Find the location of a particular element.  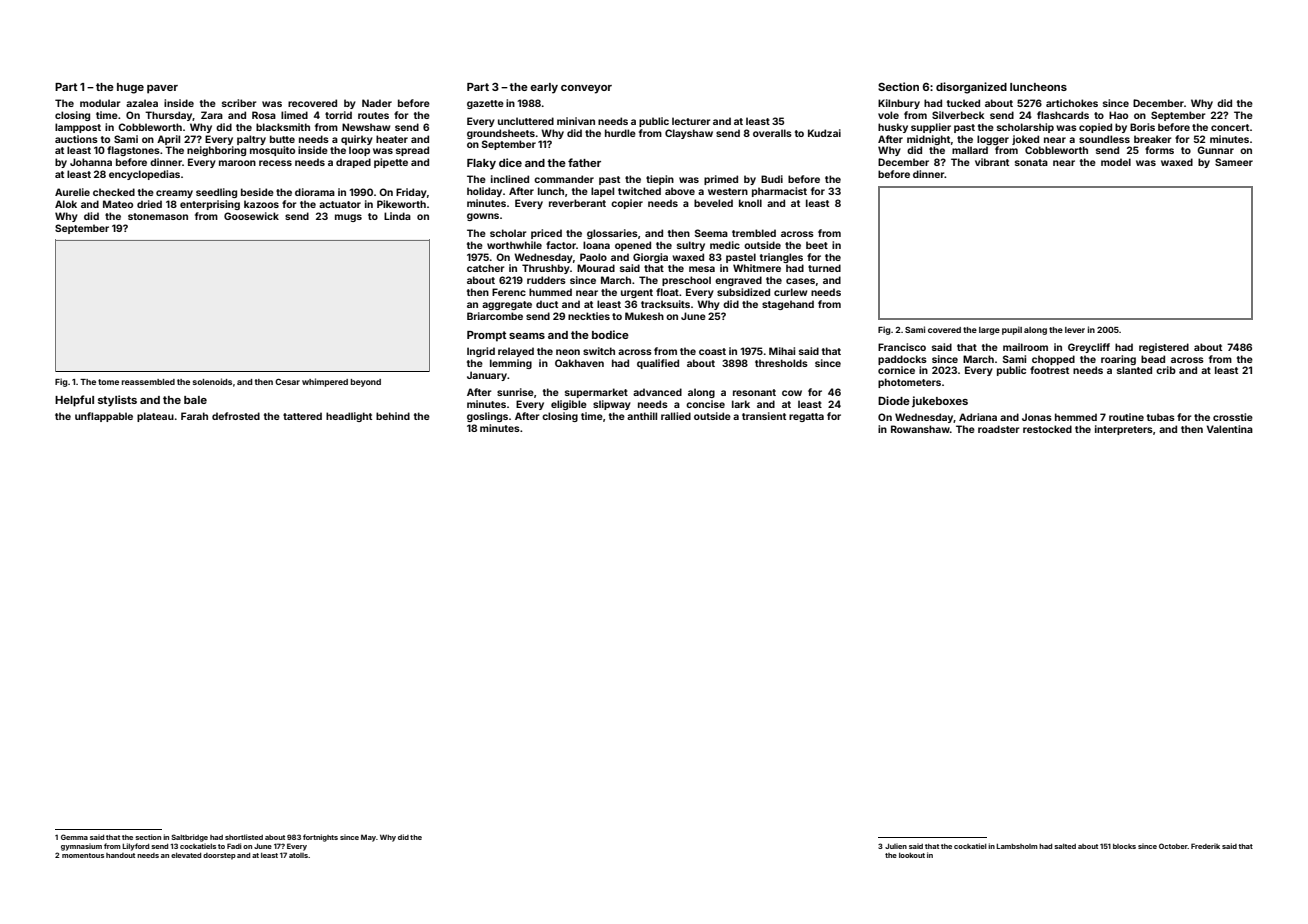

Julien is located at coordinates (896, 846).
